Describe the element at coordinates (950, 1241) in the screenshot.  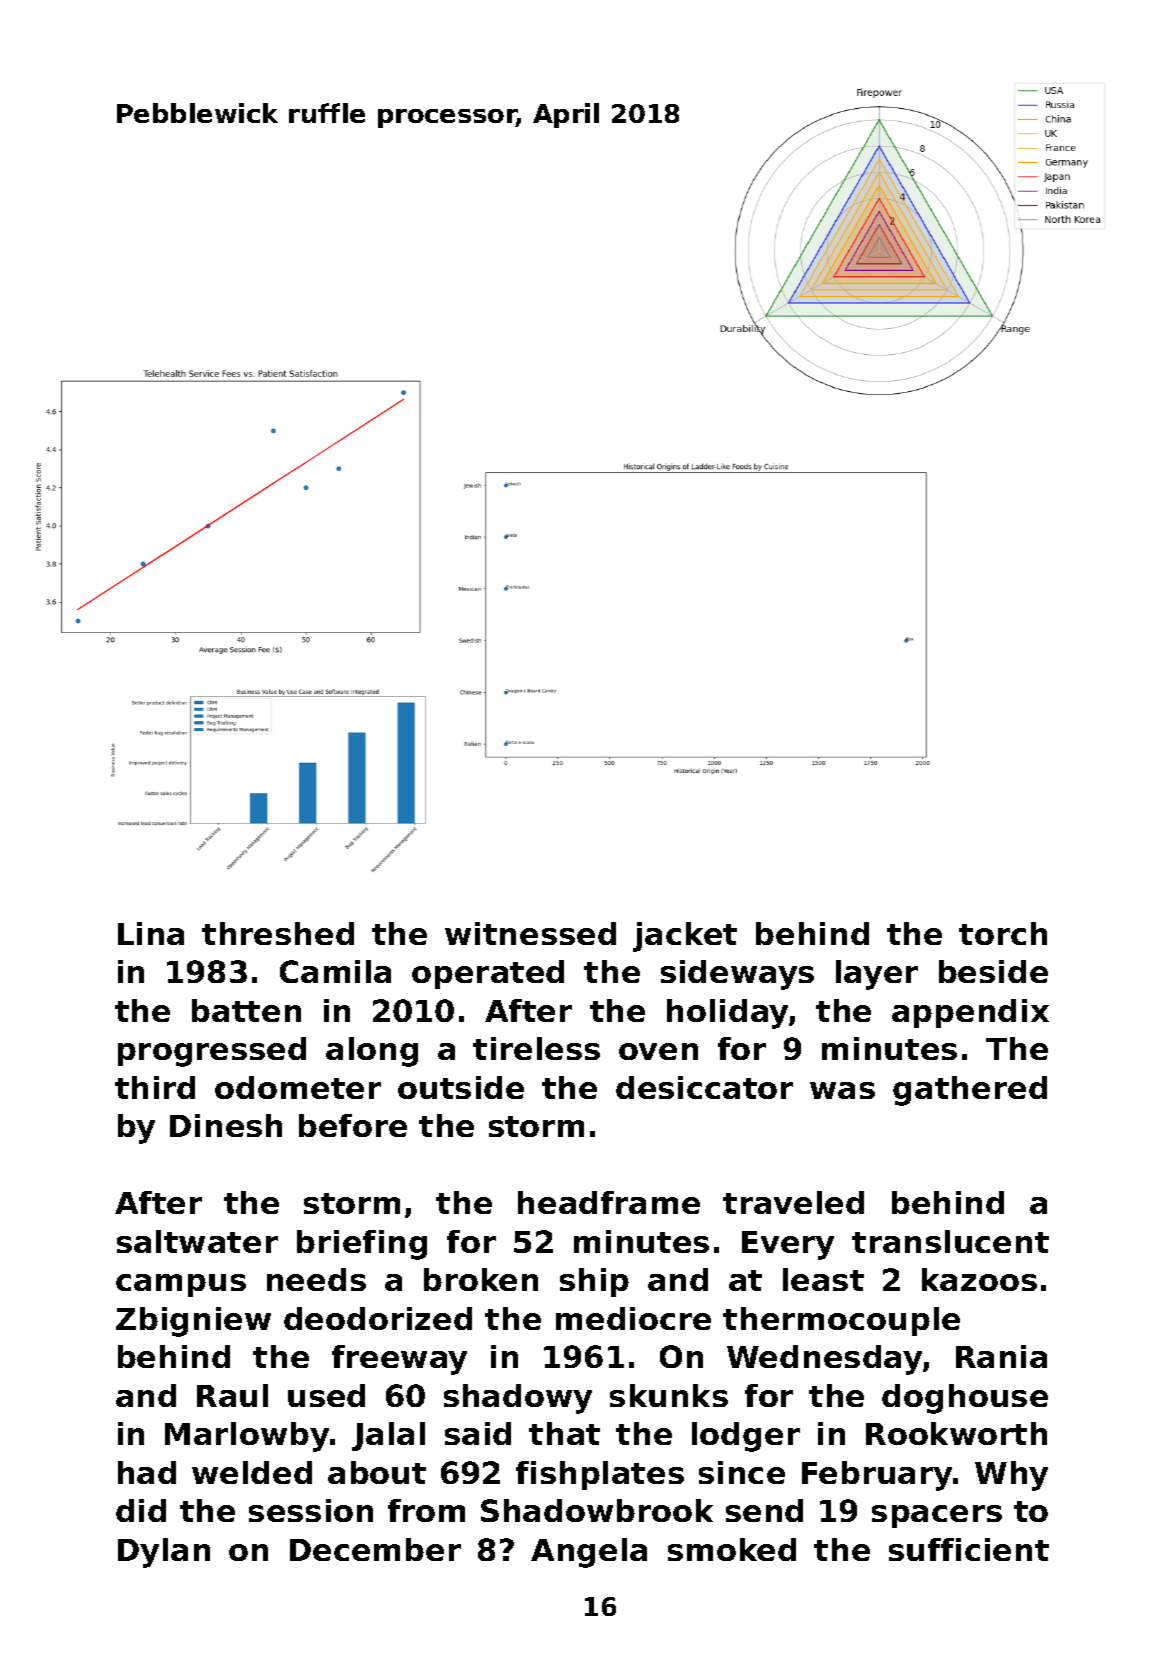
I see `translucent` at that location.
